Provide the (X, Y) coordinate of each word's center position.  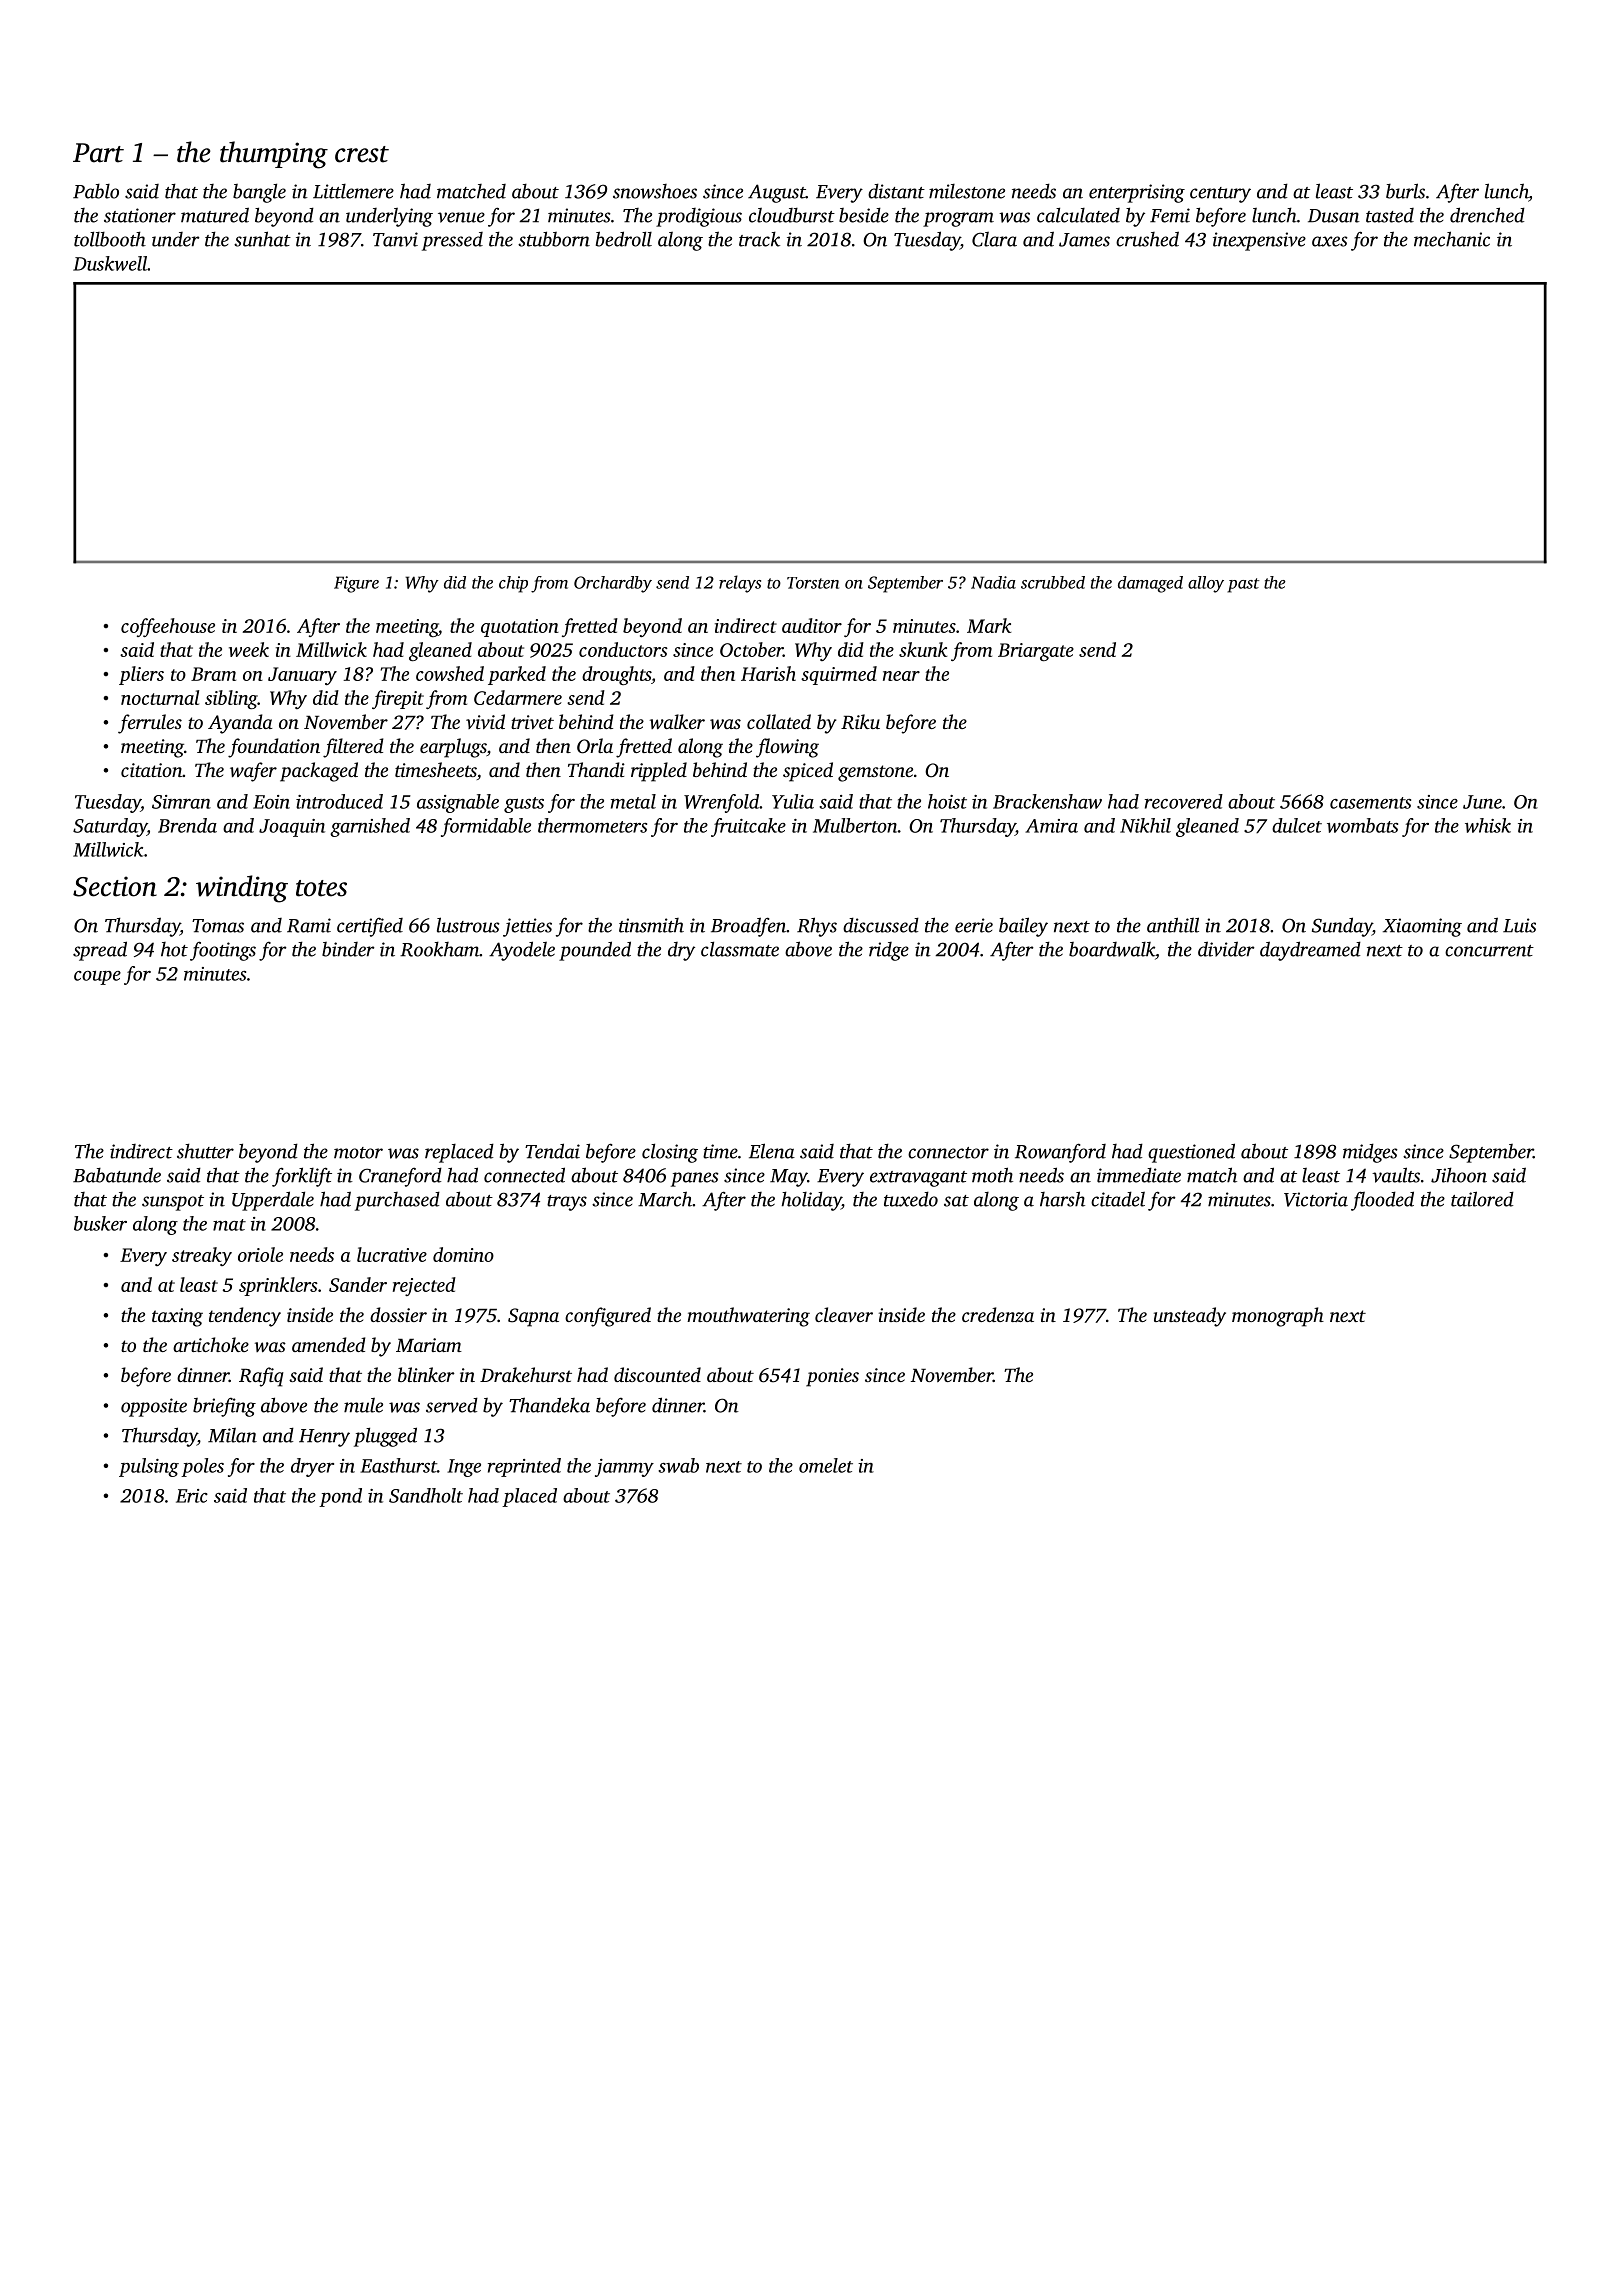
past (1243, 585)
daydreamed (1310, 951)
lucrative (392, 1254)
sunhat (262, 239)
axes (1330, 241)
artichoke (211, 1344)
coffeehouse (168, 627)
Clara (994, 239)
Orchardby (613, 584)
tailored (1482, 1199)
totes (321, 888)
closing (670, 1153)
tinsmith (651, 925)
